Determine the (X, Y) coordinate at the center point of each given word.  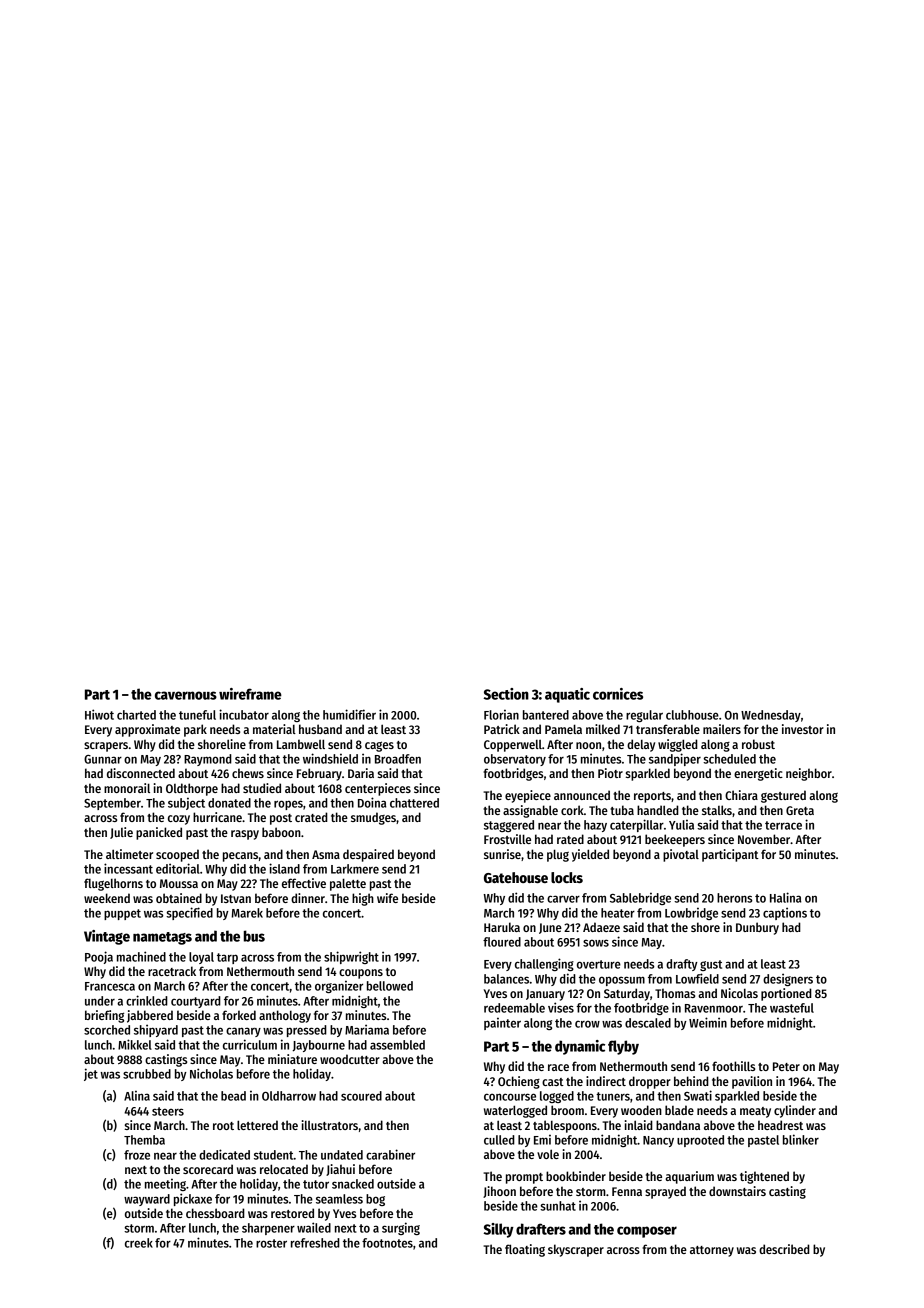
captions (785, 913)
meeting (165, 1184)
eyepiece (528, 796)
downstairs (737, 1191)
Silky (498, 1230)
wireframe (250, 694)
